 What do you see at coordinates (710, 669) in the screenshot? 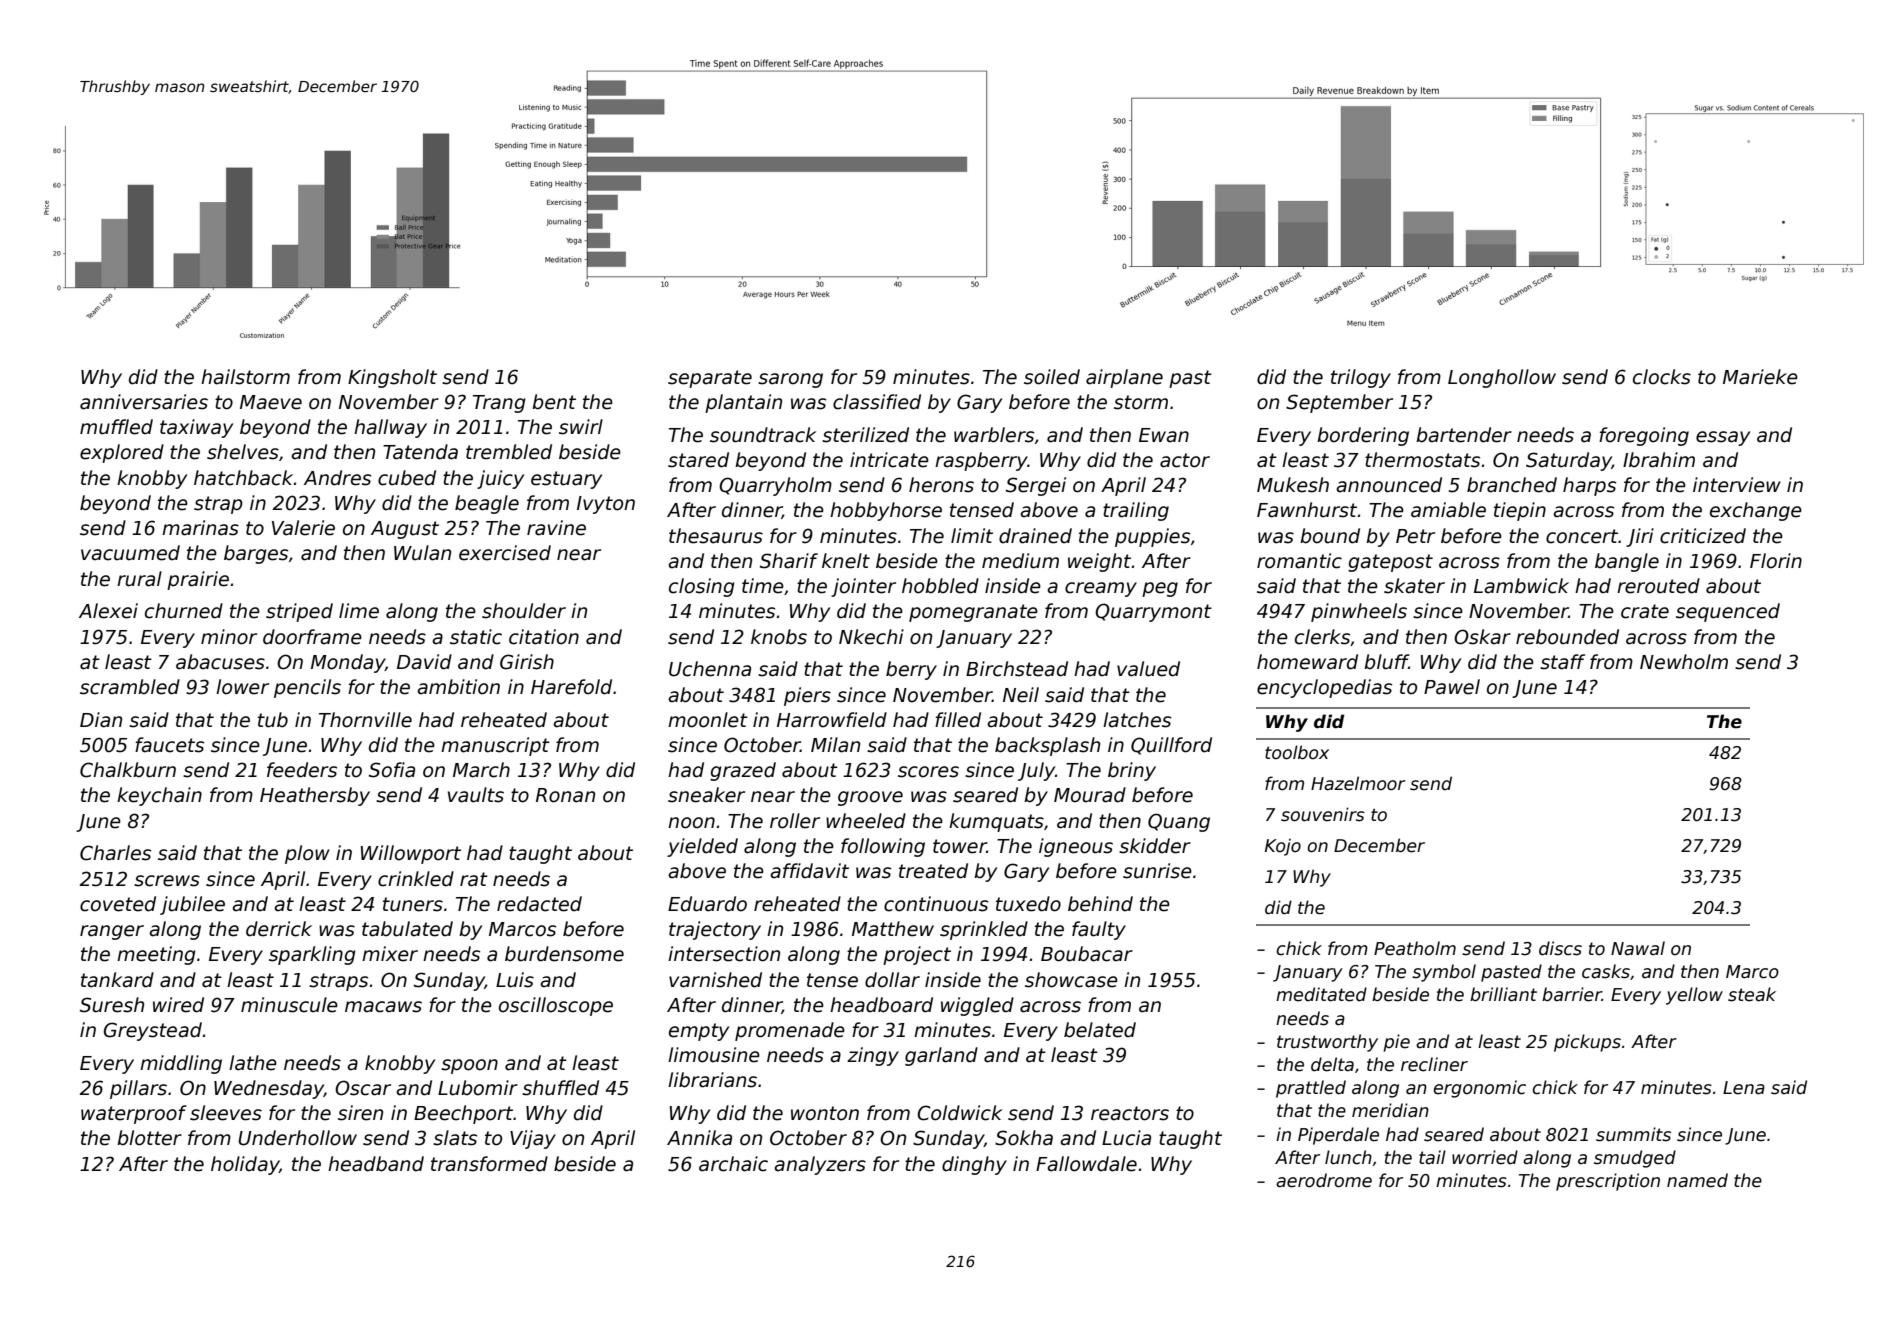
I see `Uchenna` at bounding box center [710, 669].
